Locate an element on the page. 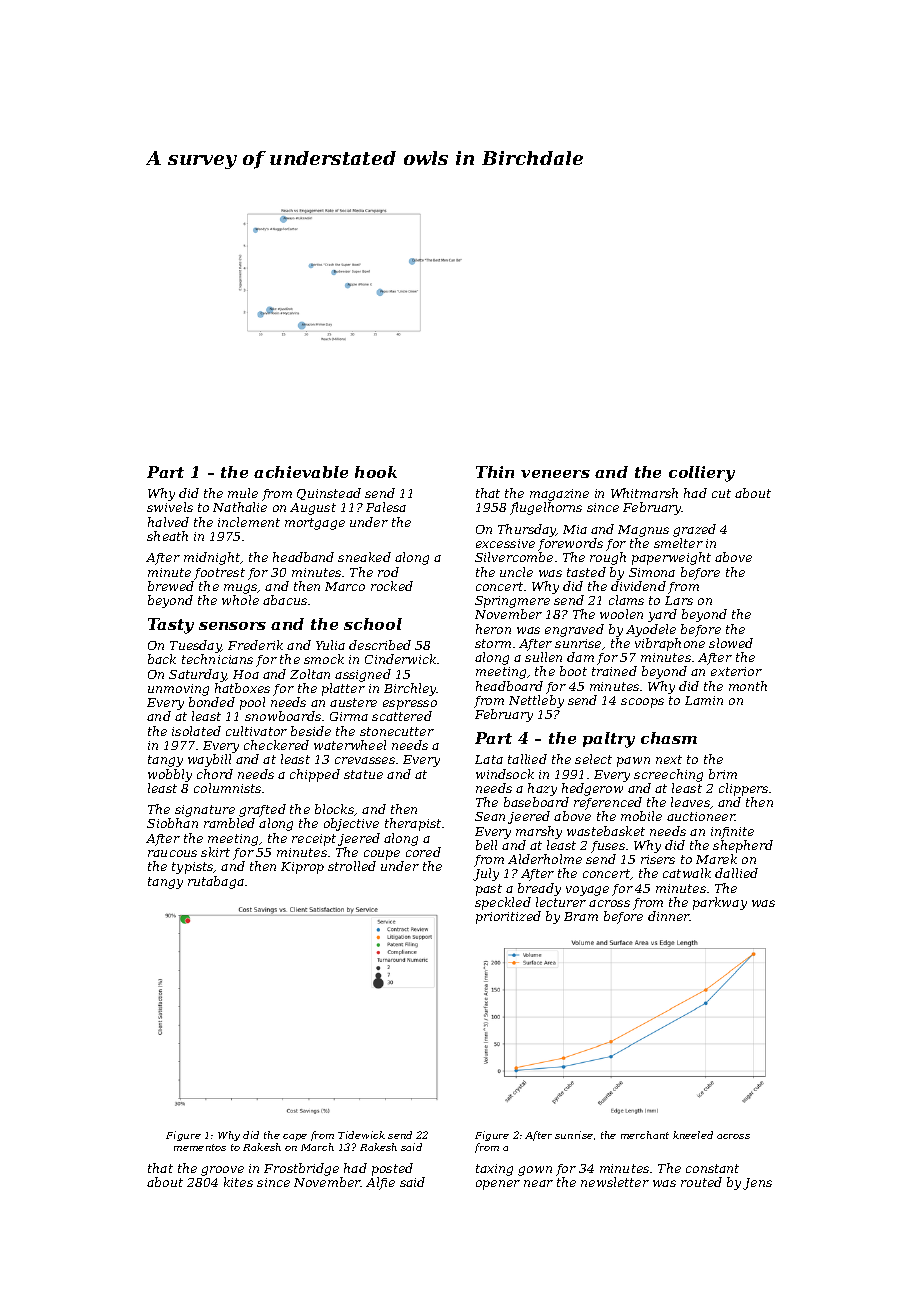  Nettleby is located at coordinates (536, 701).
